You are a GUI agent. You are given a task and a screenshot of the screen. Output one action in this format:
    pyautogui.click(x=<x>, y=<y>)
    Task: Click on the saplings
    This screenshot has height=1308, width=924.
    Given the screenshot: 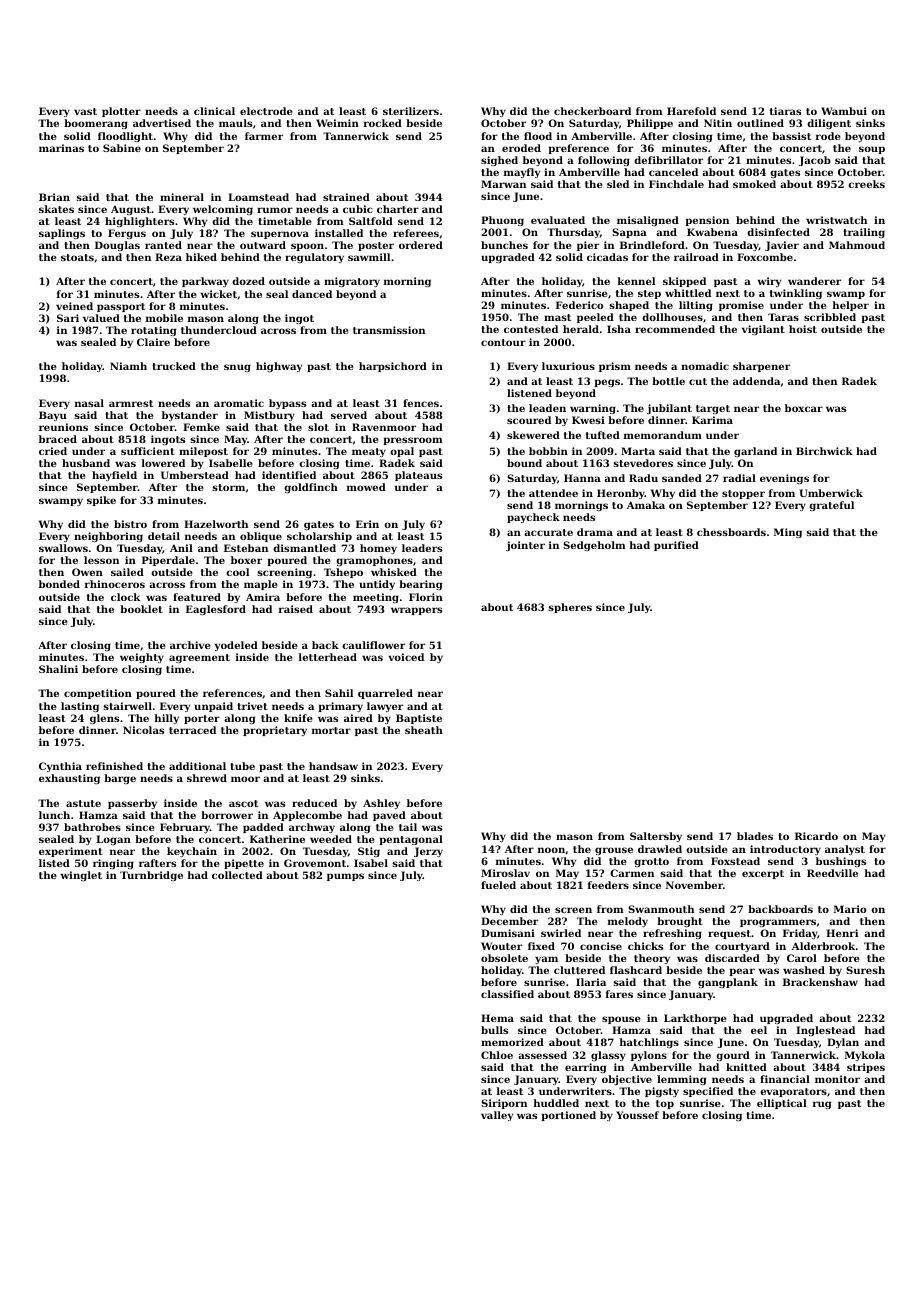 What is the action you would take?
    pyautogui.click(x=62, y=234)
